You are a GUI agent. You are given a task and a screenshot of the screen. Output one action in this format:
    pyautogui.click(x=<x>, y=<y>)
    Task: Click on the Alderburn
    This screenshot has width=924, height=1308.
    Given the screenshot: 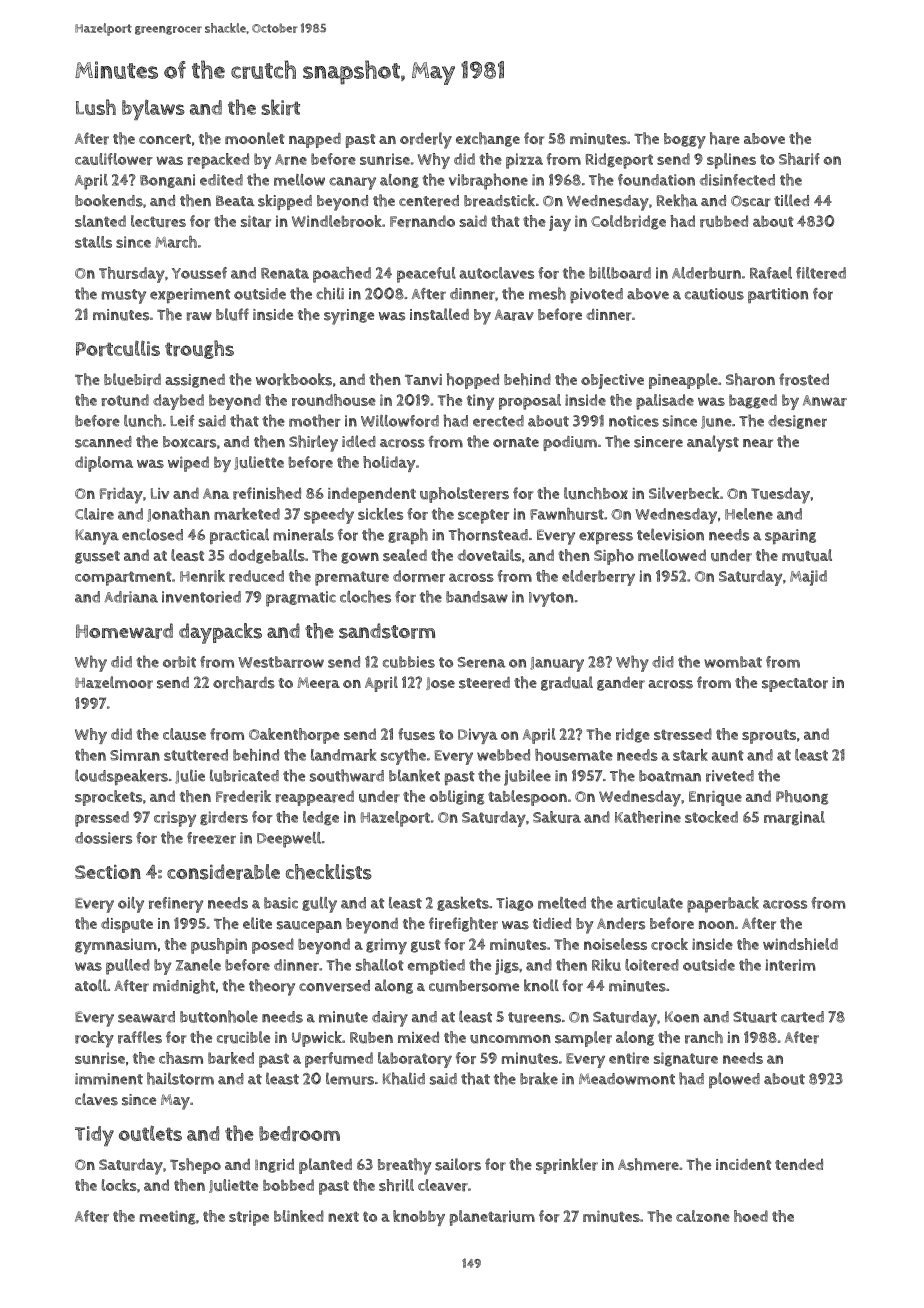 What is the action you would take?
    pyautogui.click(x=706, y=273)
